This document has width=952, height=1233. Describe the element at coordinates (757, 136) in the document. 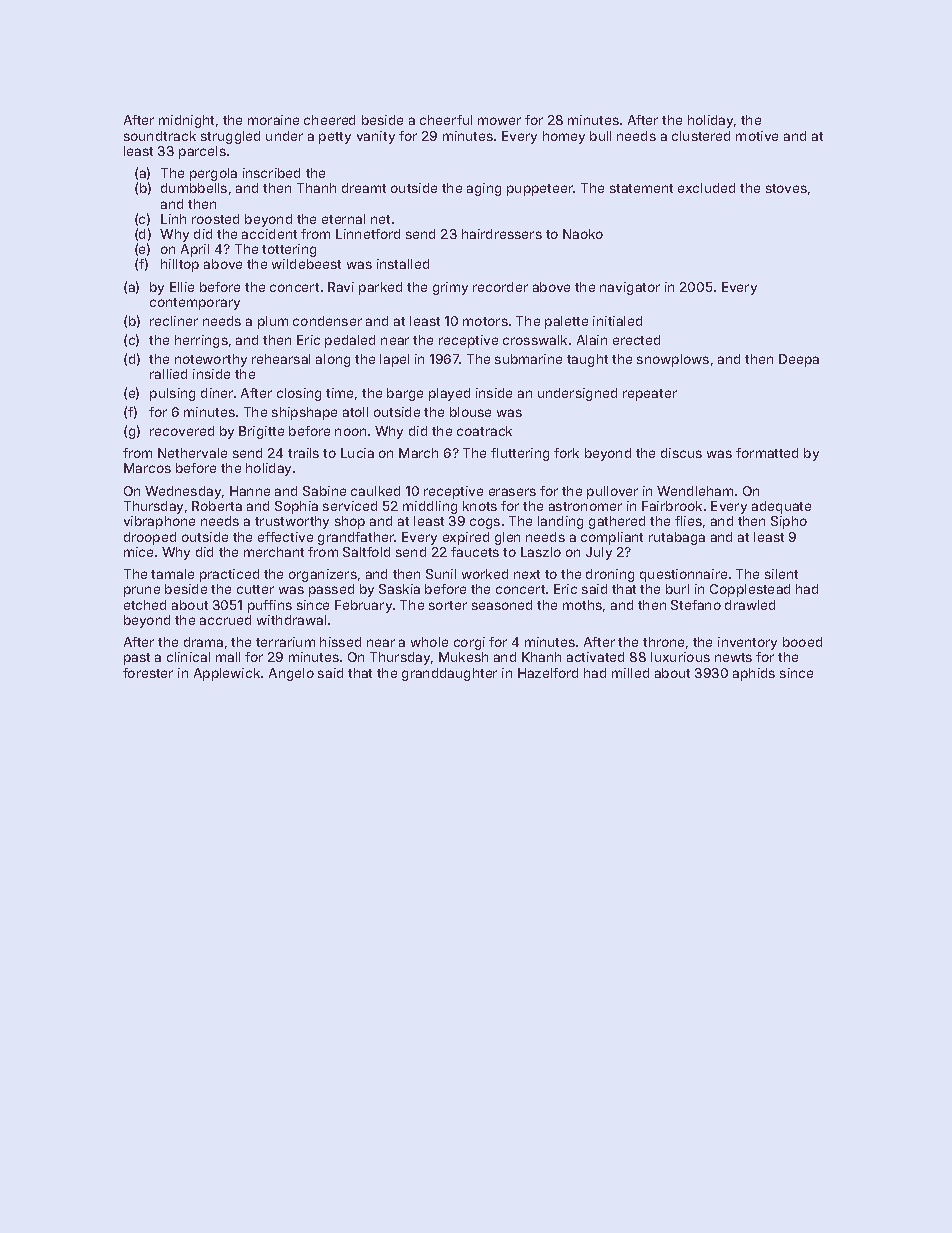

I see `motive` at that location.
